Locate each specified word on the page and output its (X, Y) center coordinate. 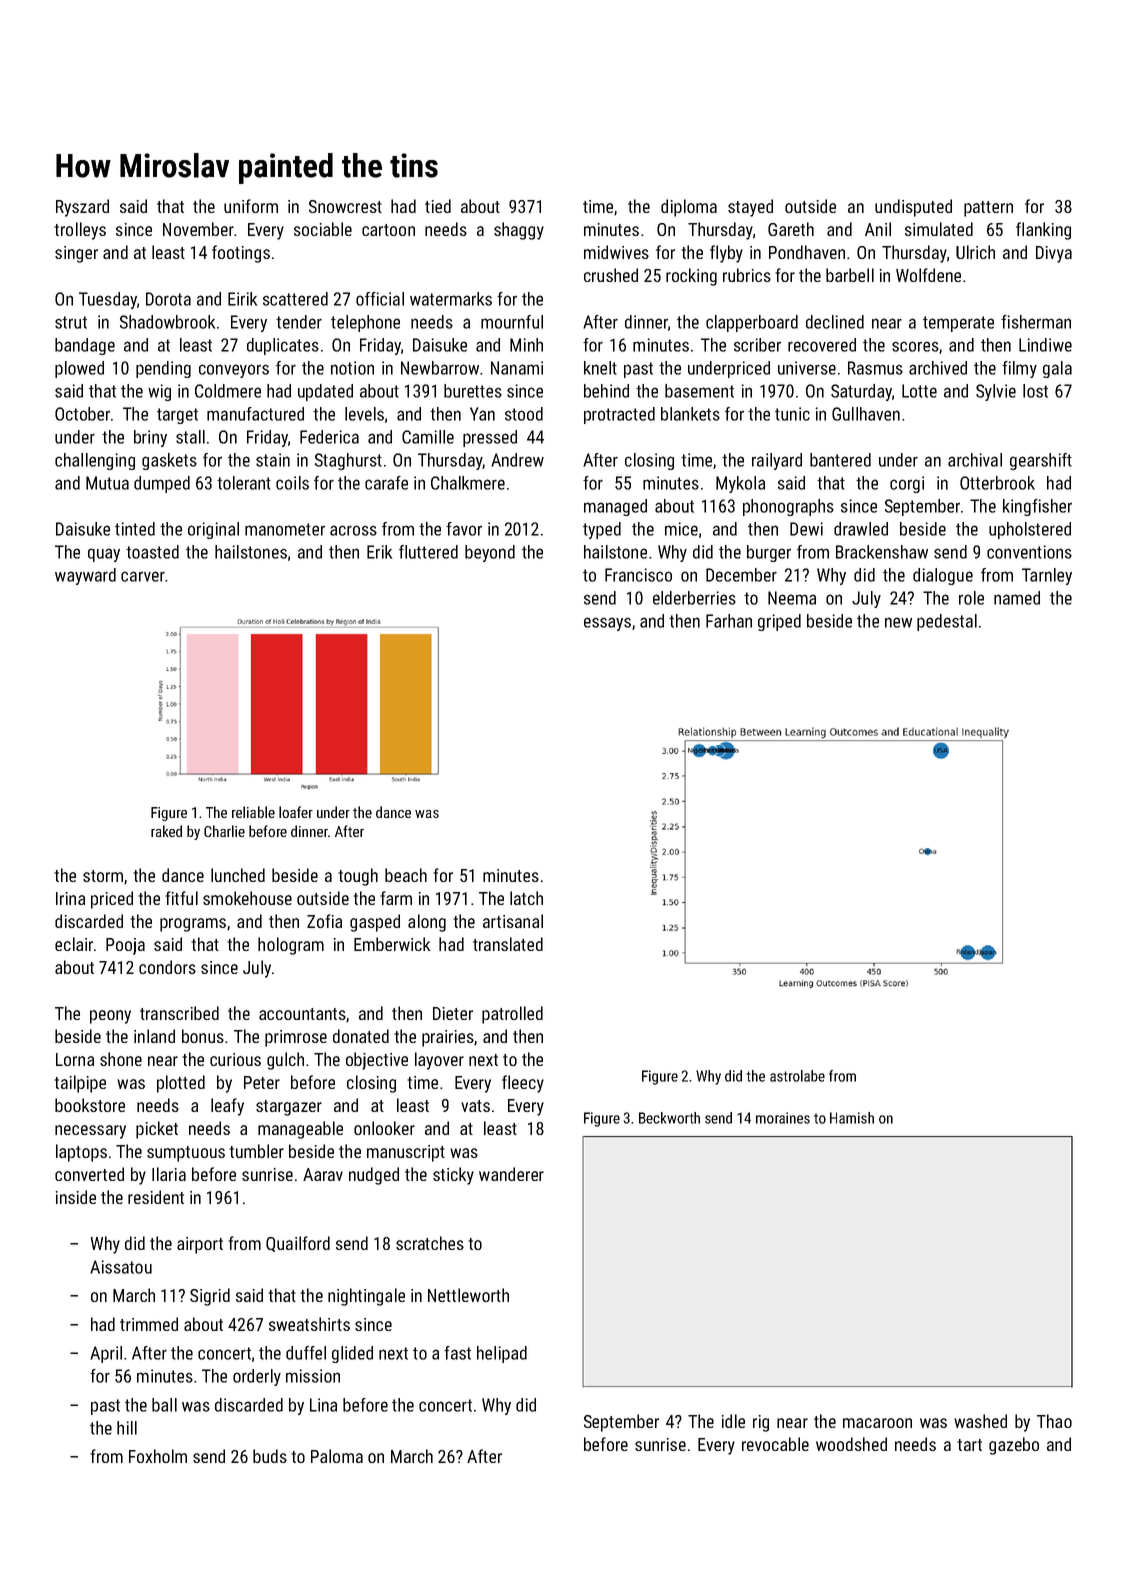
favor (464, 529)
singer (76, 254)
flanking (1043, 231)
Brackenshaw (882, 552)
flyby (726, 254)
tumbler (256, 1151)
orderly (257, 1377)
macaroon (877, 1423)
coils (292, 483)
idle (733, 1421)
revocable (775, 1444)
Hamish (852, 1118)
